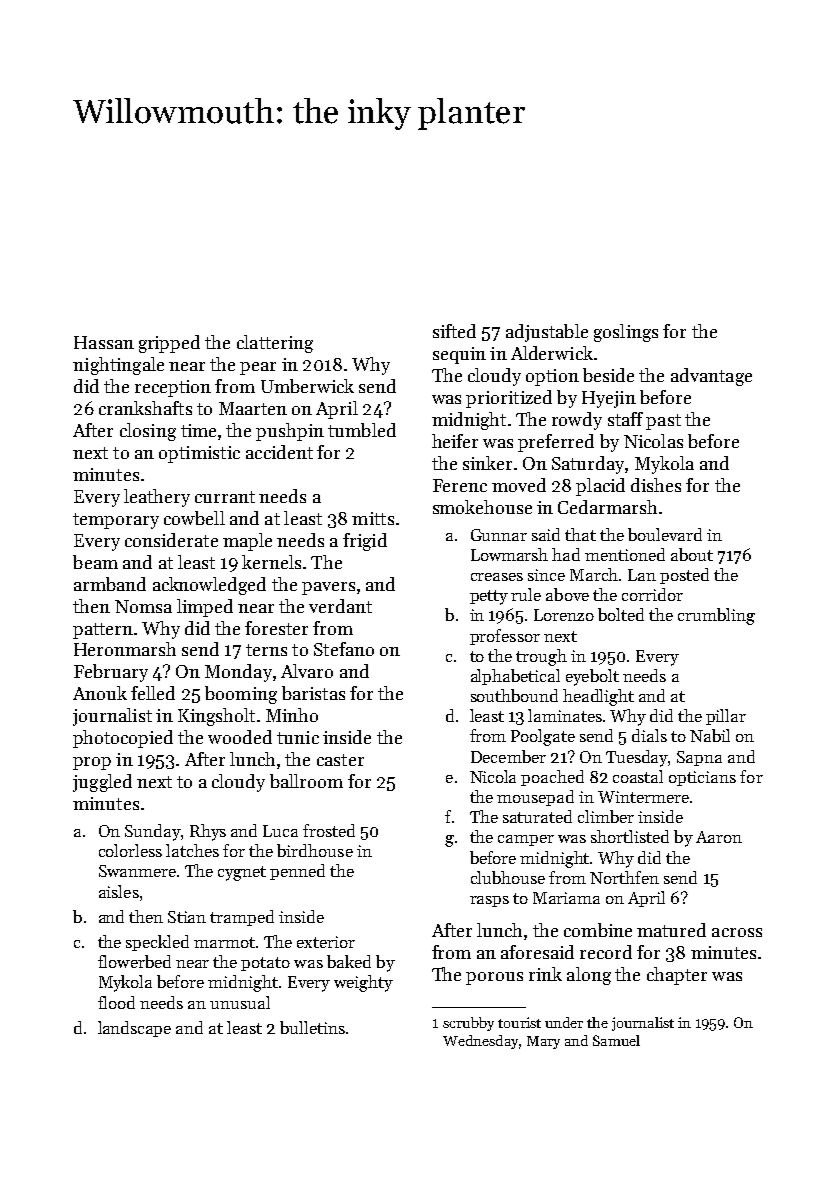  I want to click on December, so click(508, 756).
